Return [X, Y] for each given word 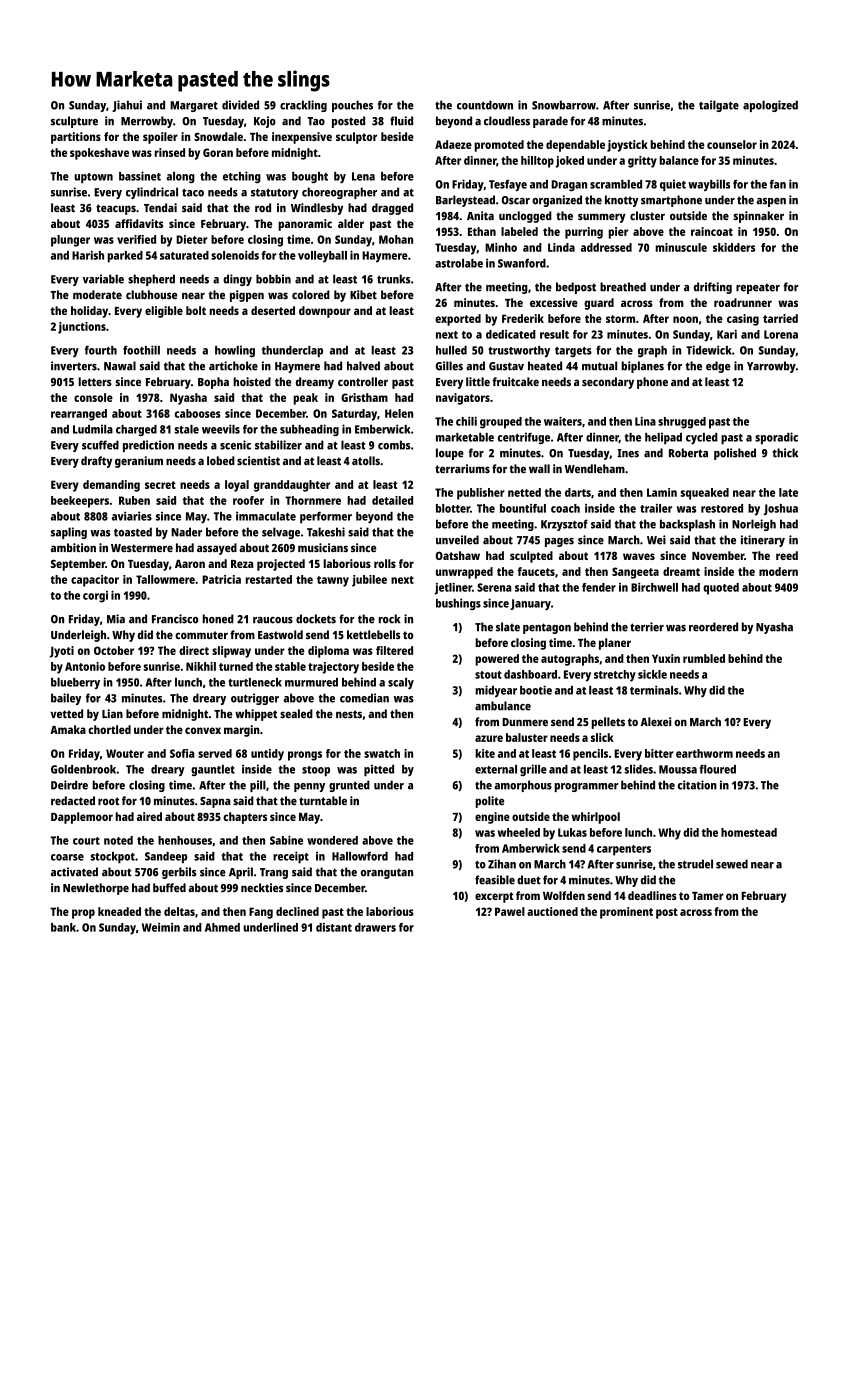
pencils [590, 755]
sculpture [74, 122]
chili [466, 421]
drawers [375, 927]
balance [679, 160]
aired [149, 816]
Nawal [120, 366]
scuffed [100, 445]
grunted [349, 786]
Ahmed [222, 927]
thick [785, 453]
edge [718, 367]
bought [310, 177]
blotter [453, 508]
